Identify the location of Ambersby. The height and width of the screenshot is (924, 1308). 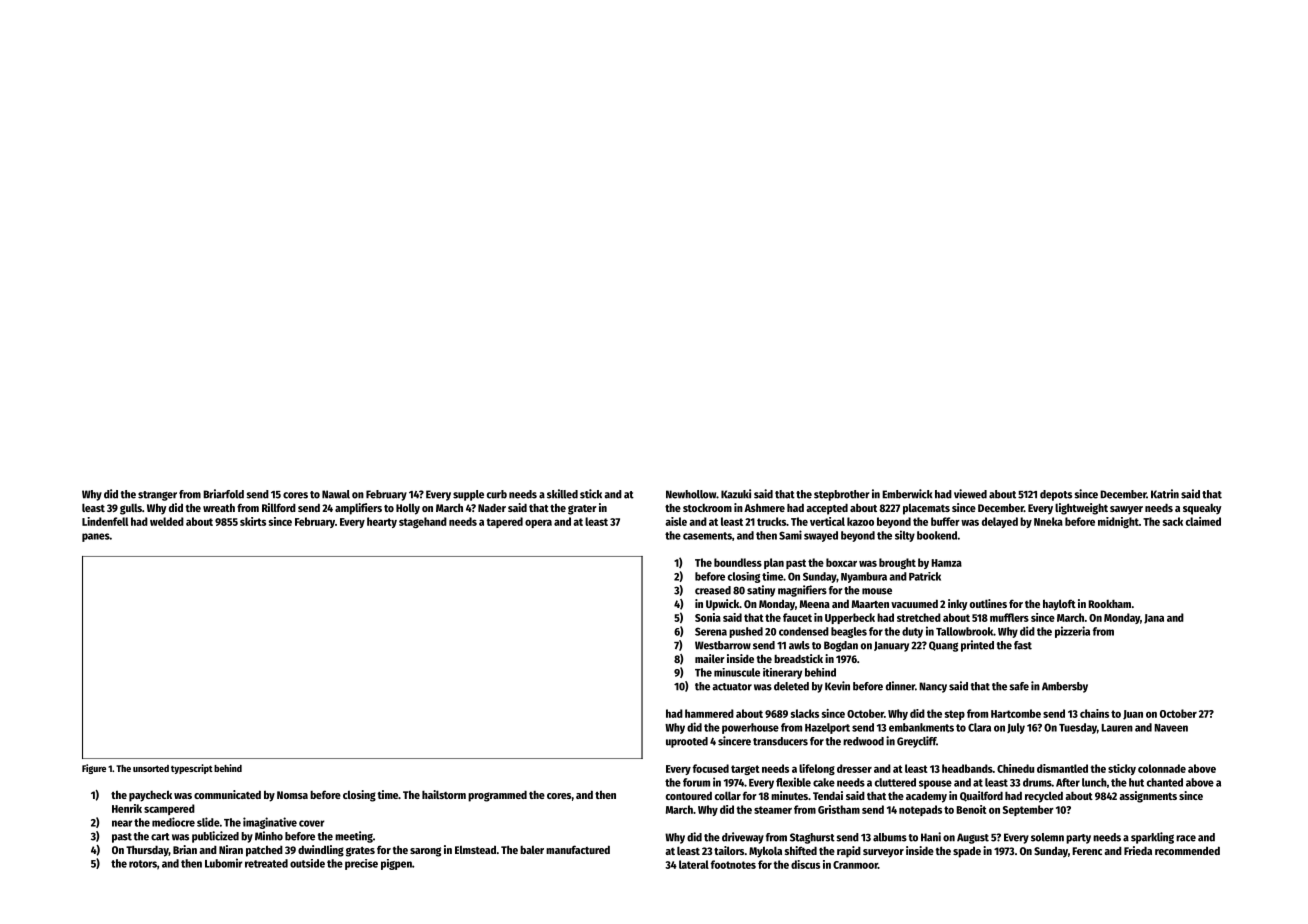
(1065, 687).
